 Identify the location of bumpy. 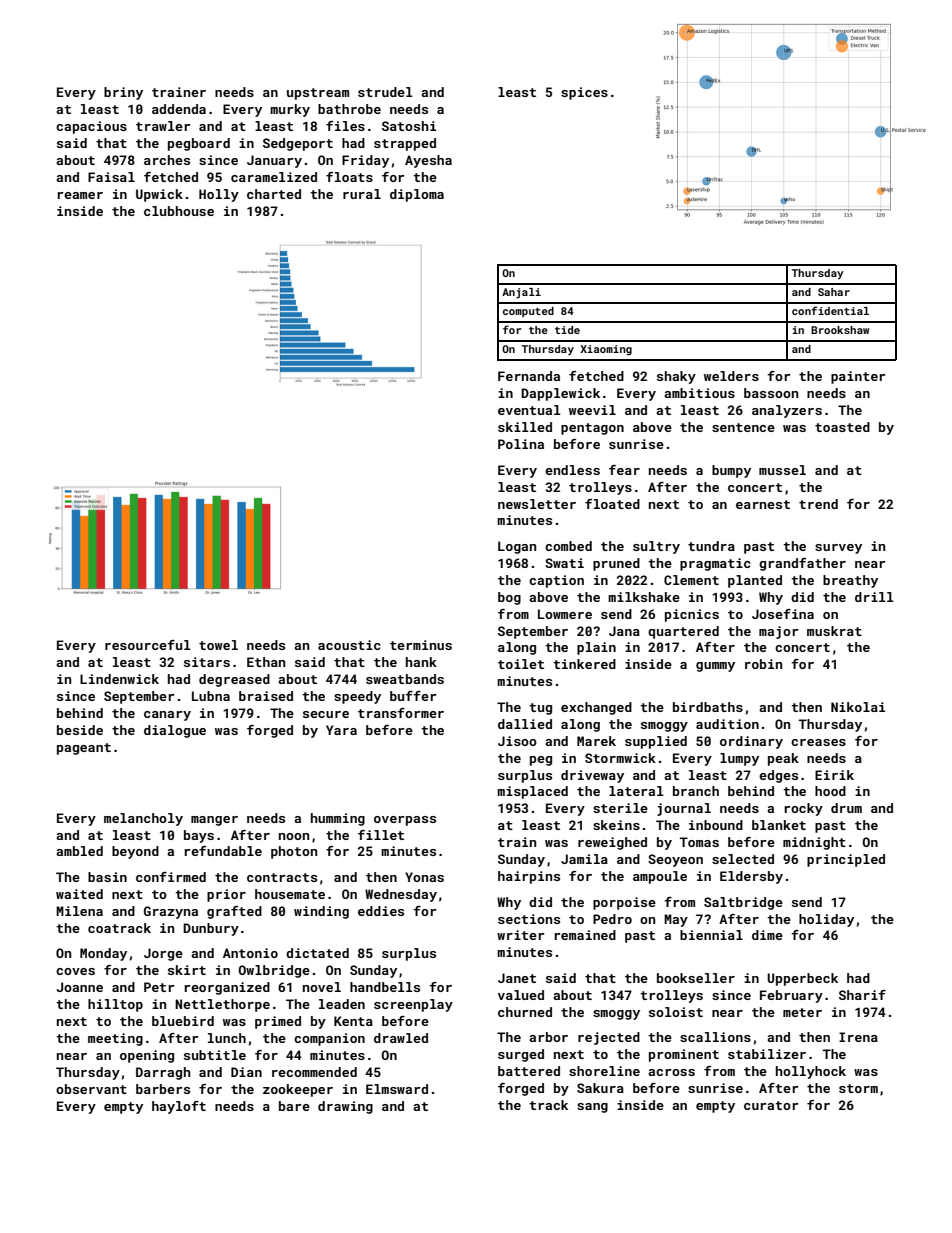
(731, 471).
